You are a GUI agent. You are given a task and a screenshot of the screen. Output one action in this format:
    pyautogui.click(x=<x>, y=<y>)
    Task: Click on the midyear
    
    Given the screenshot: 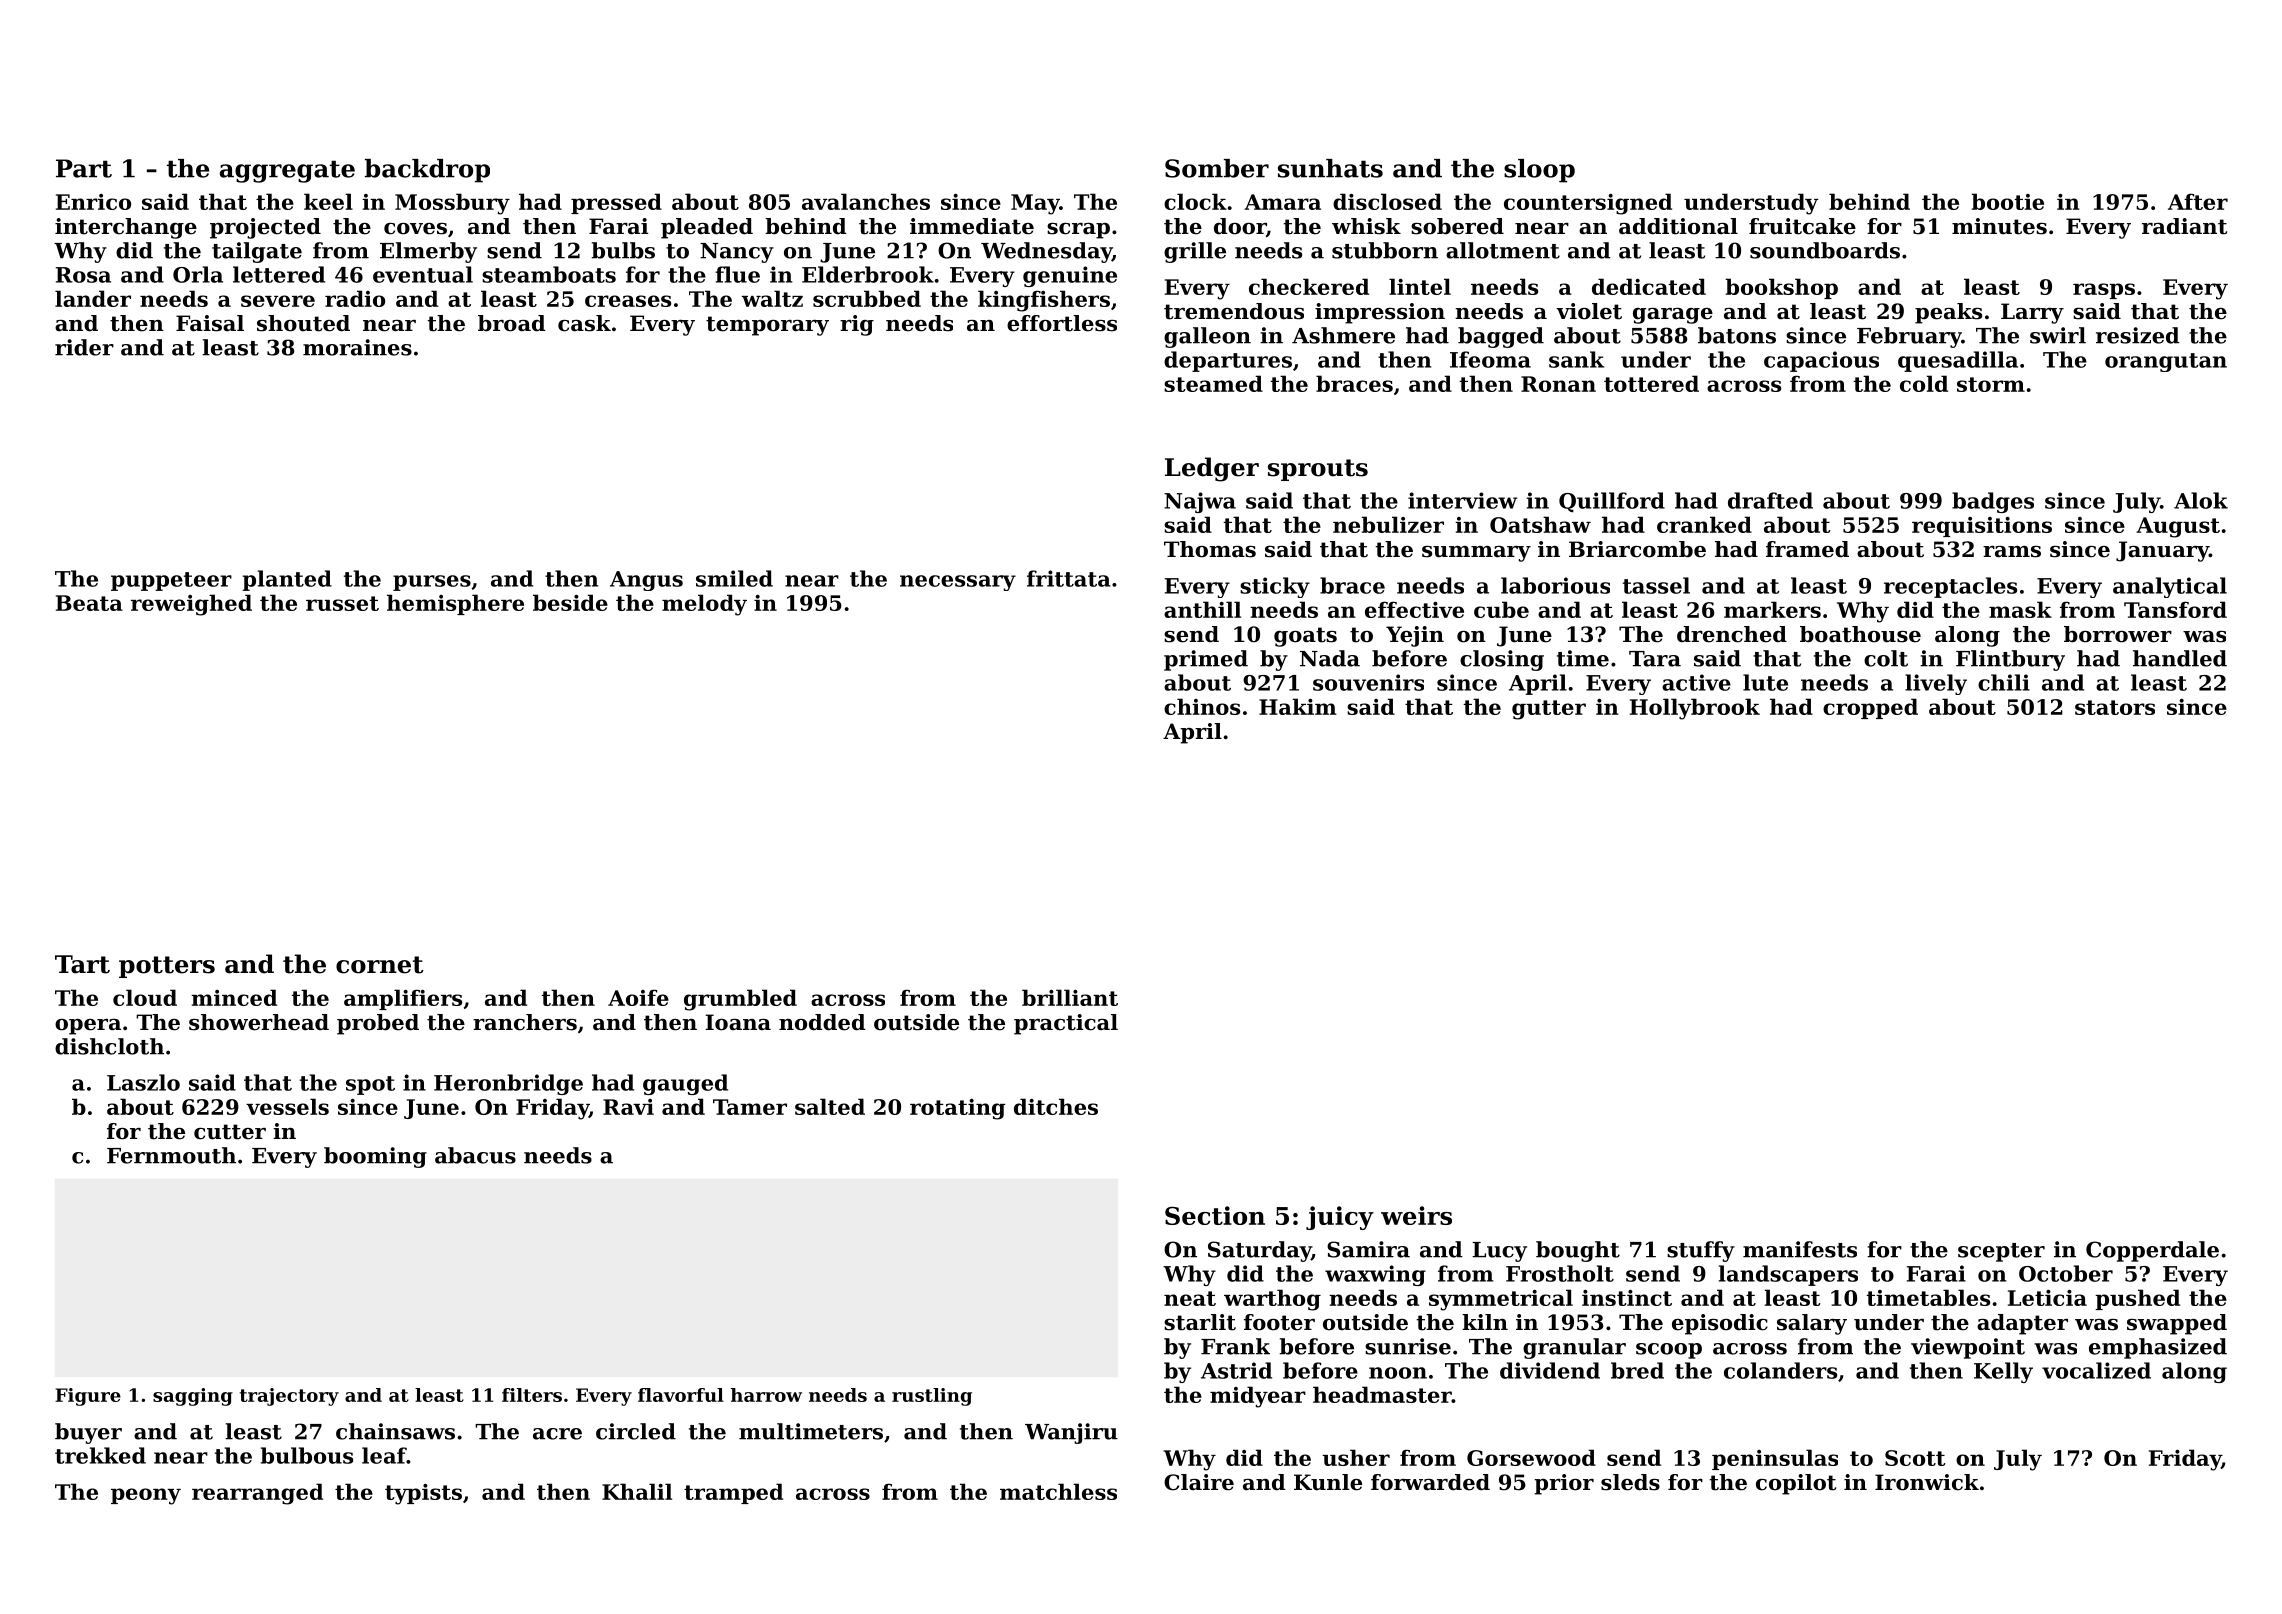 What is the action you would take?
    pyautogui.click(x=1258, y=1397)
